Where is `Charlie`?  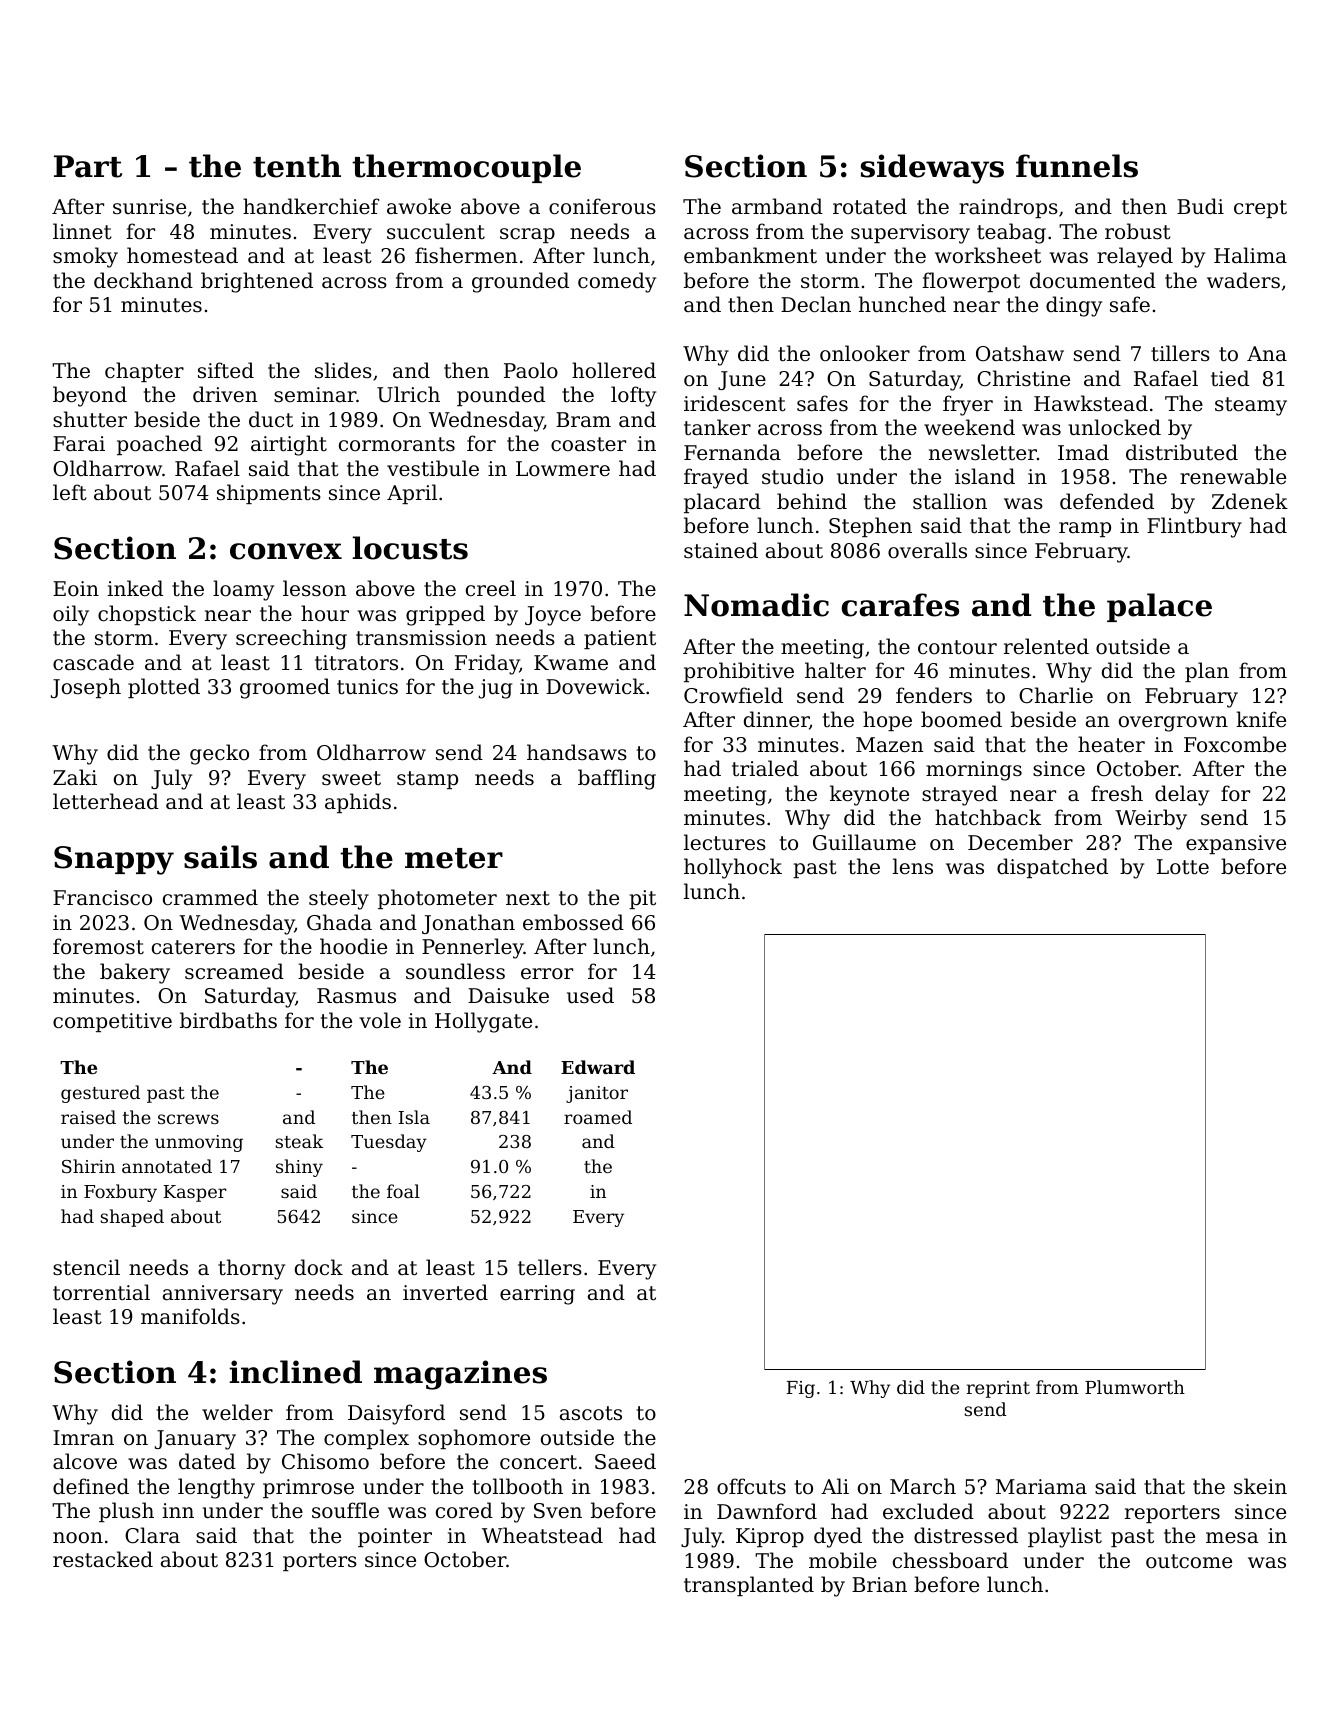 Charlie is located at coordinates (1056, 695).
